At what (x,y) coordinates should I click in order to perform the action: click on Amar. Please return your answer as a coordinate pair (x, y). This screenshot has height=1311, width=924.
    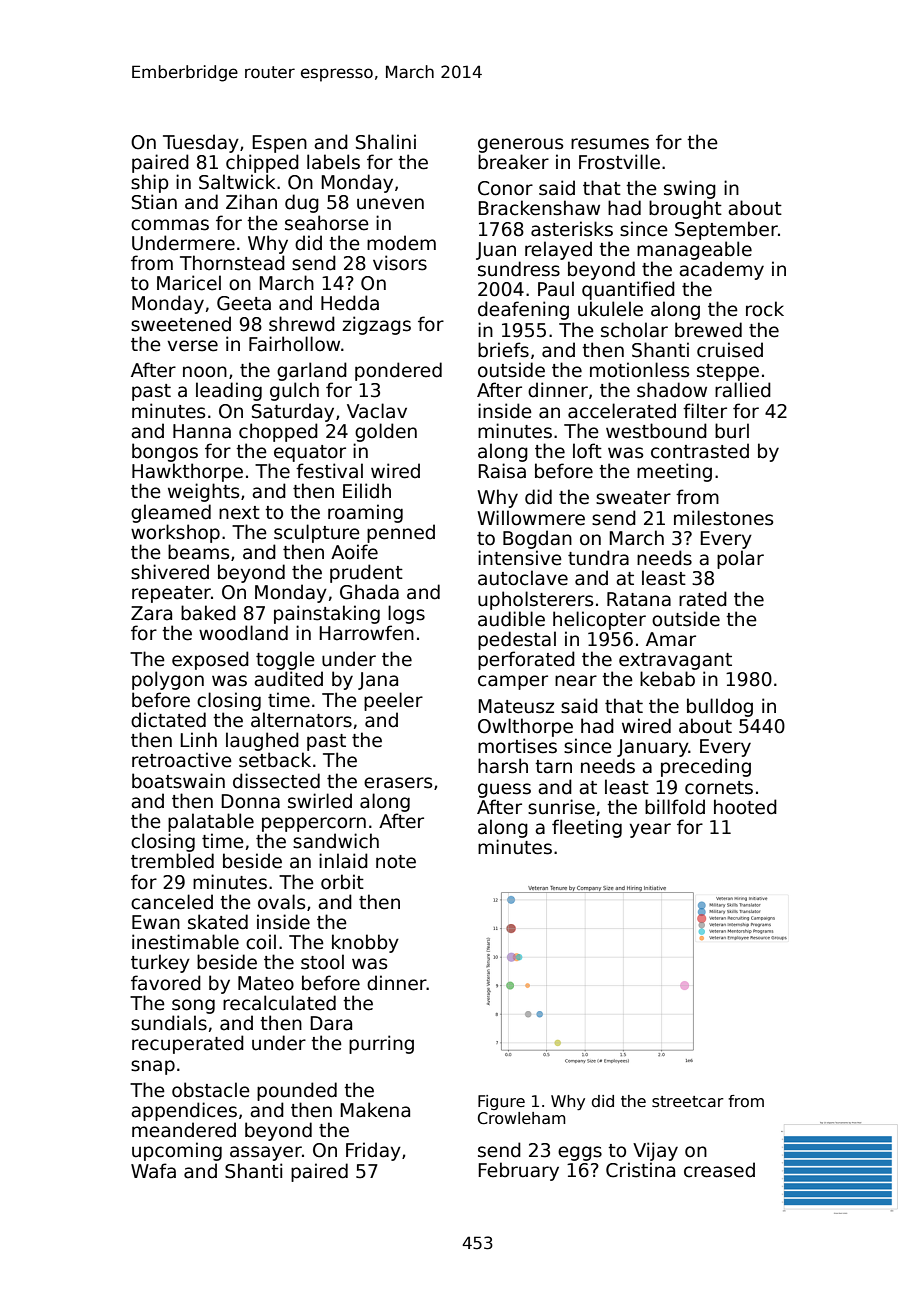
    Looking at the image, I should click on (671, 639).
